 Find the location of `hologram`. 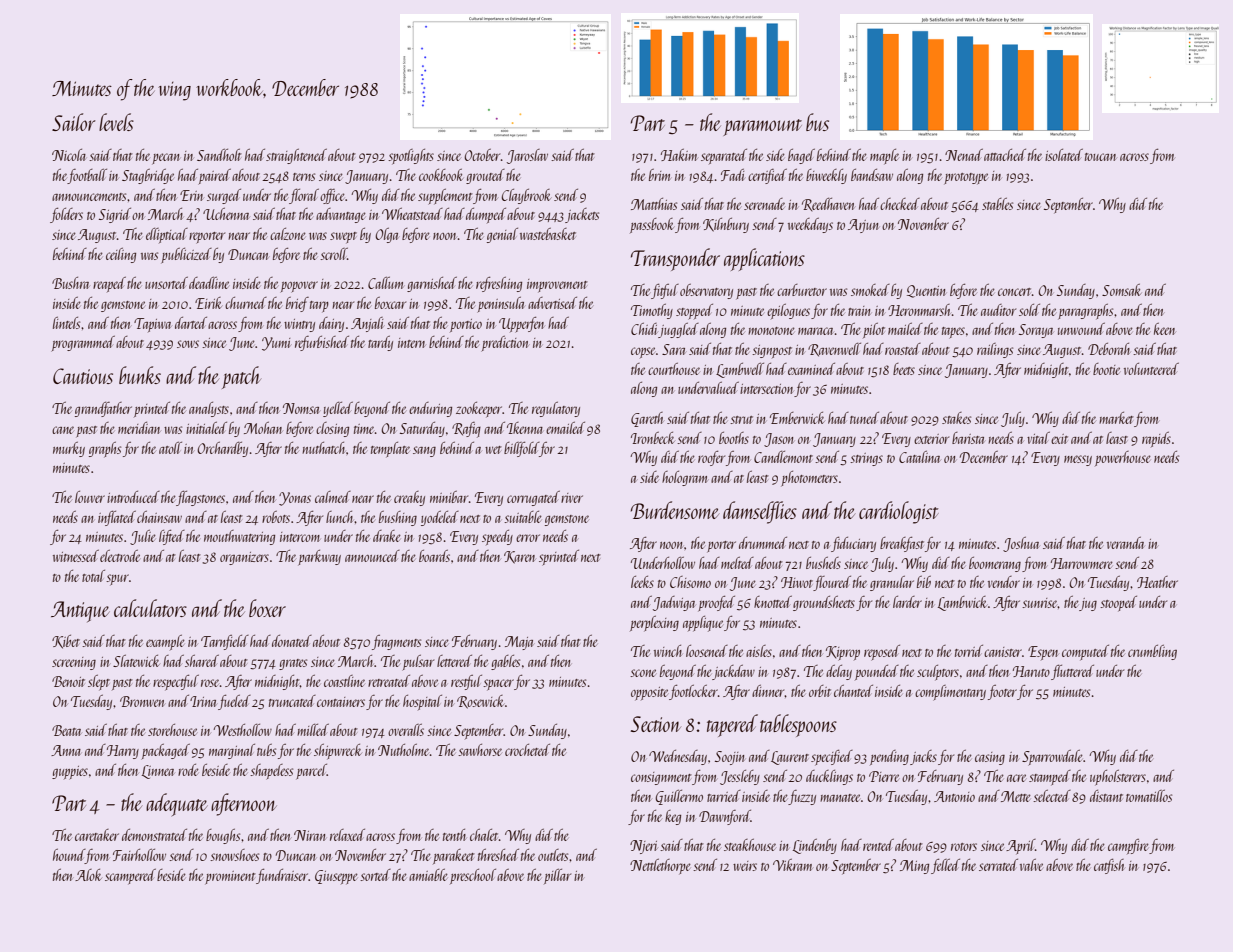

hologram is located at coordinates (684, 478).
